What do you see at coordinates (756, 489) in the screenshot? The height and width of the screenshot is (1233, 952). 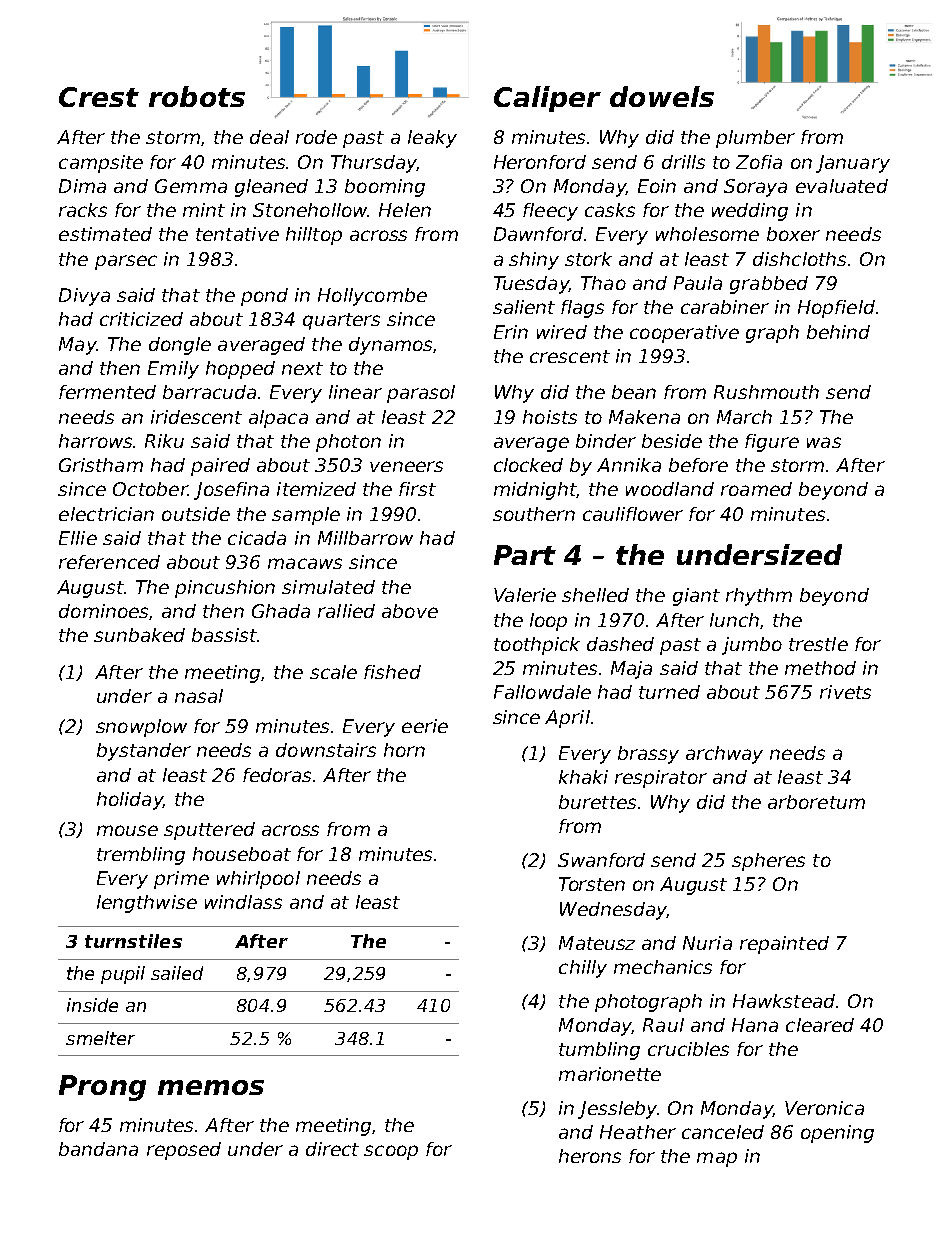 I see `roamed` at bounding box center [756, 489].
